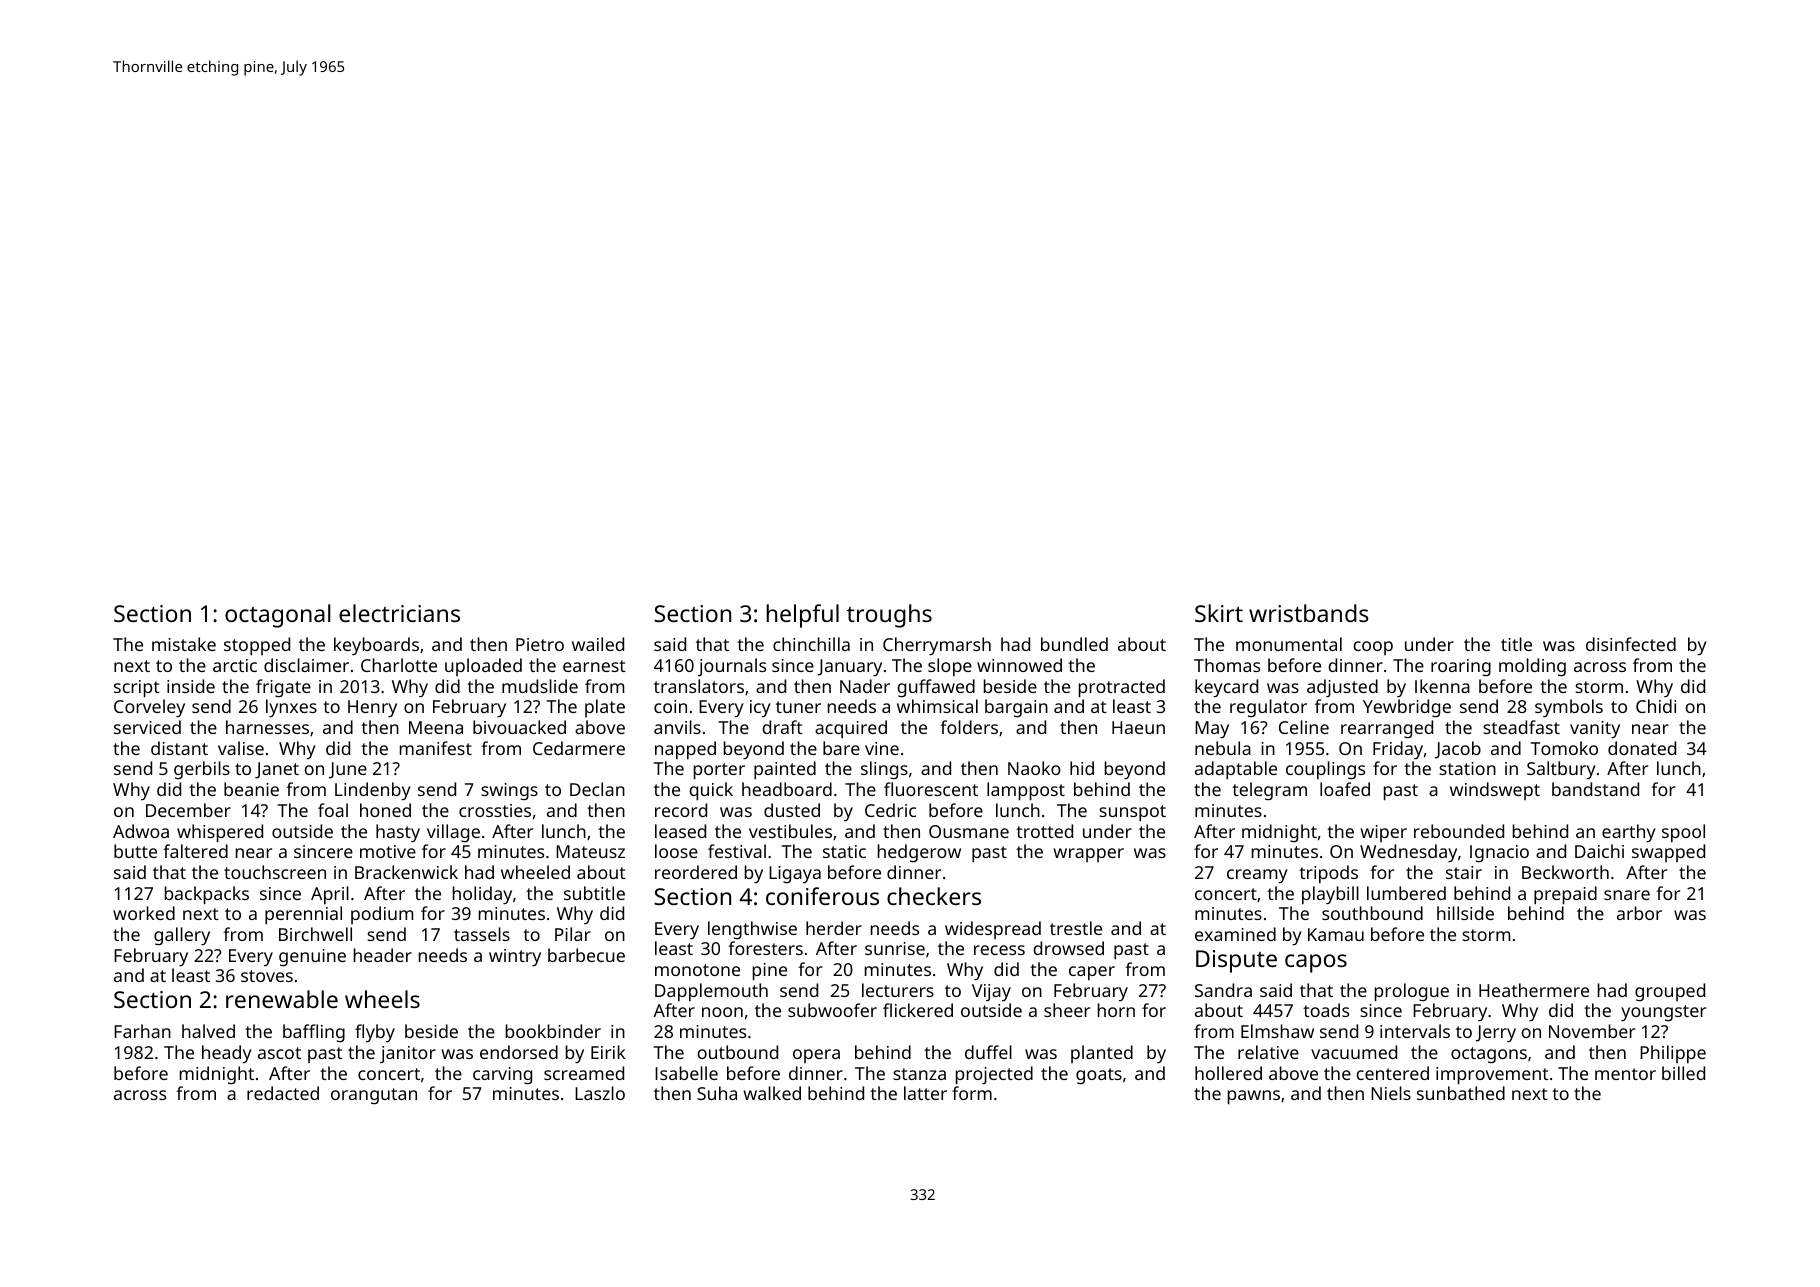  Describe the element at coordinates (1631, 644) in the screenshot. I see `disinfected` at that location.
